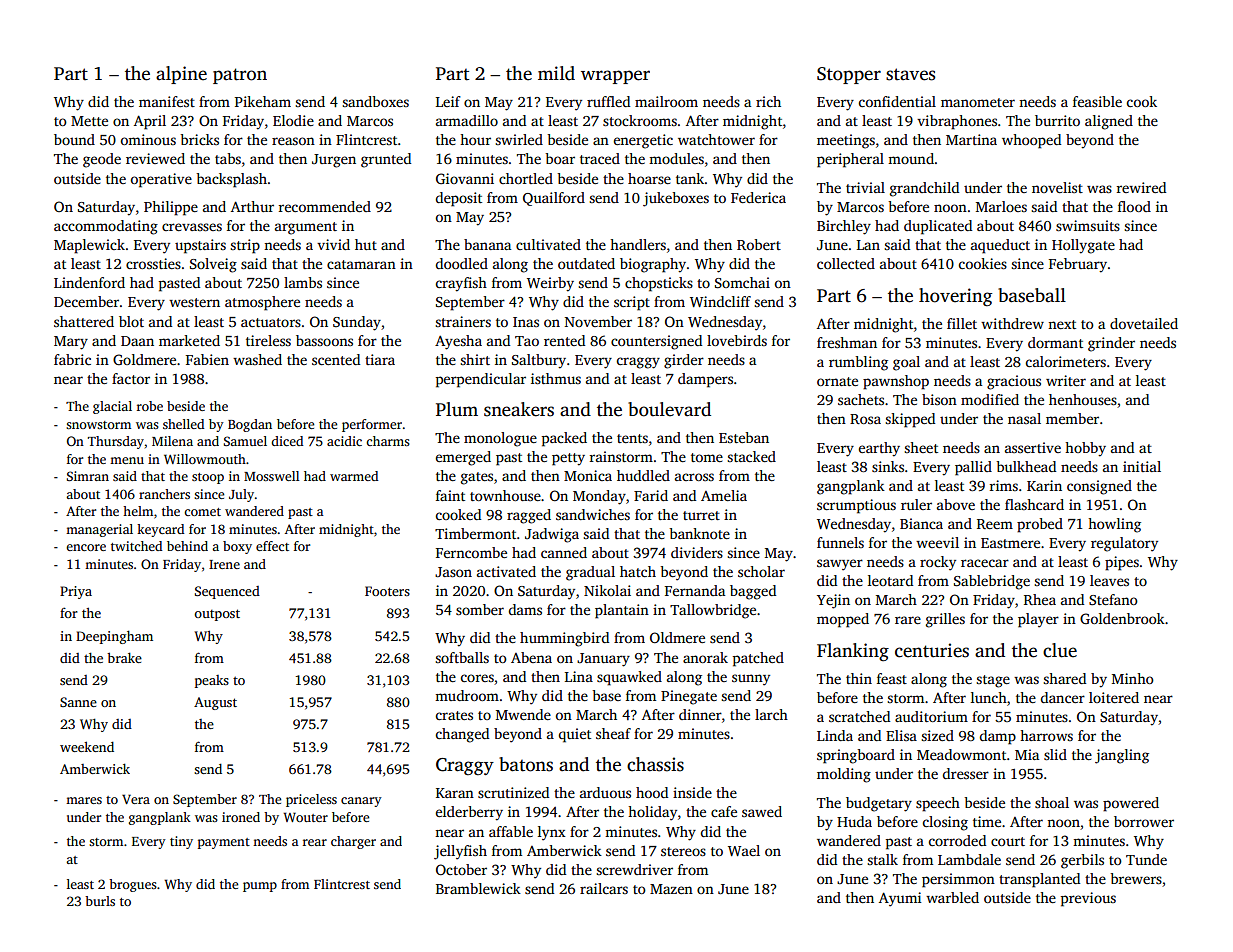 This page has height=952, width=1233. I want to click on Goldenbrook, so click(1122, 618).
